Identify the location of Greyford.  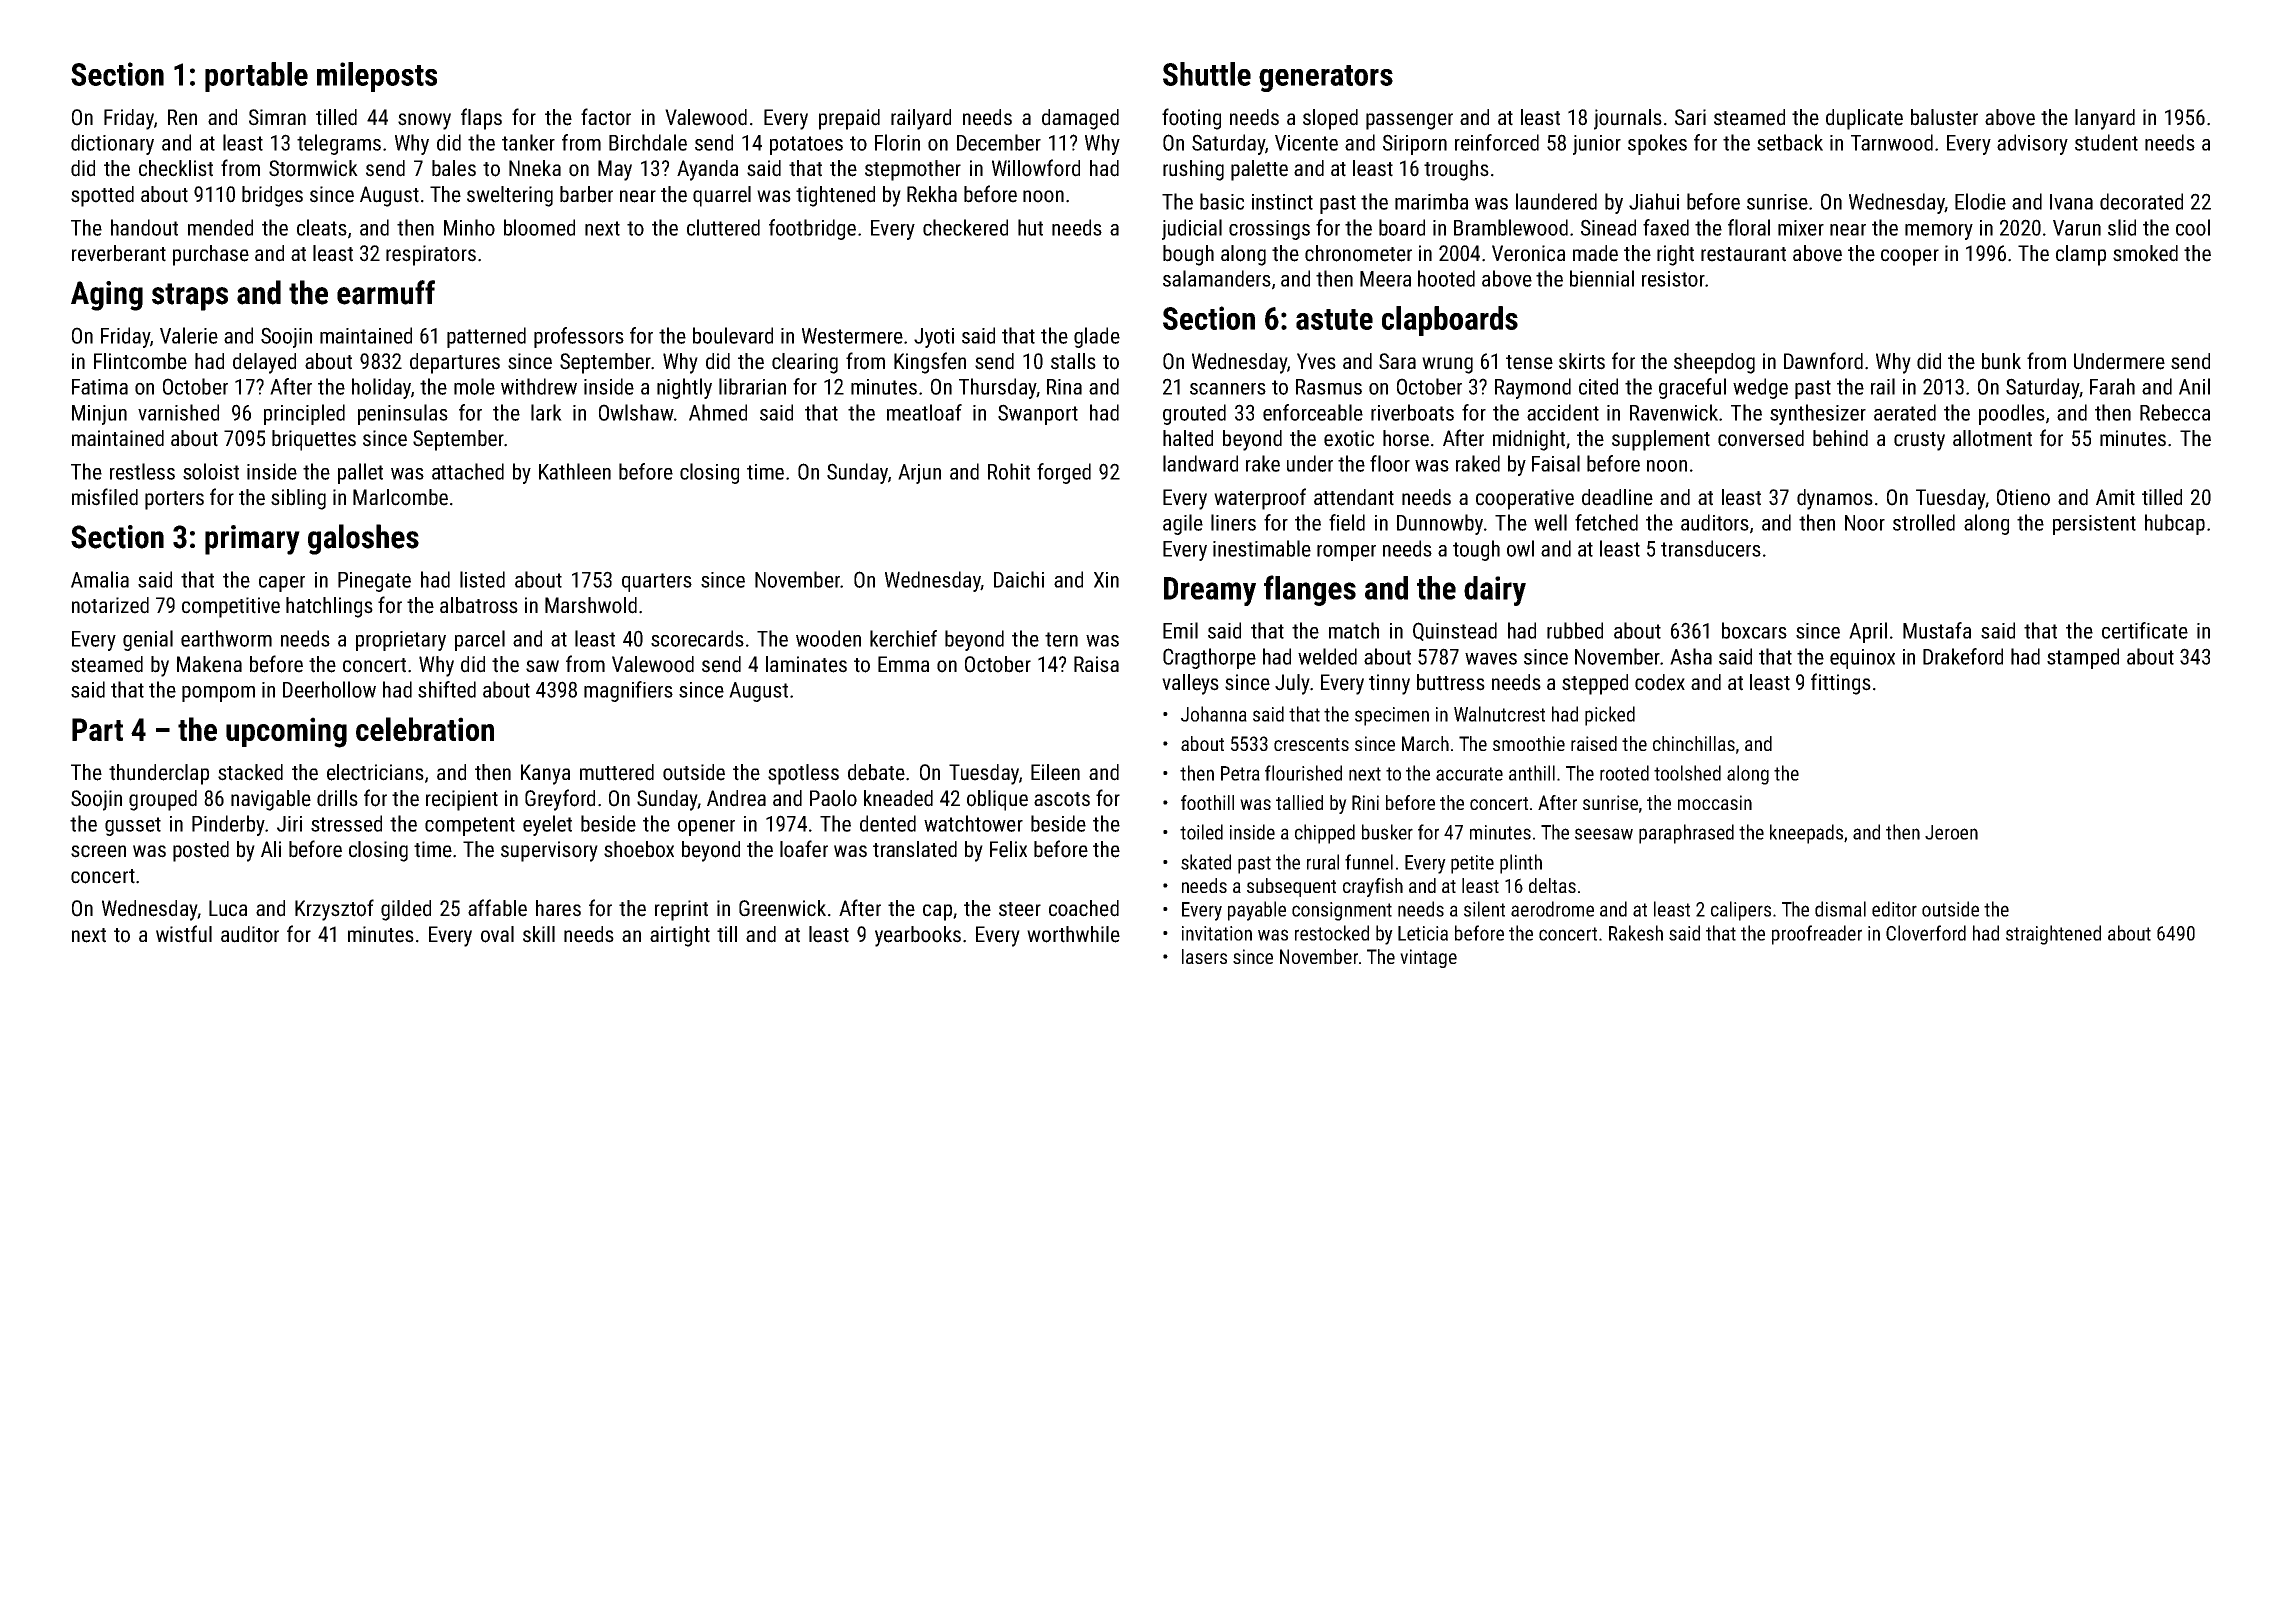
(560, 800).
